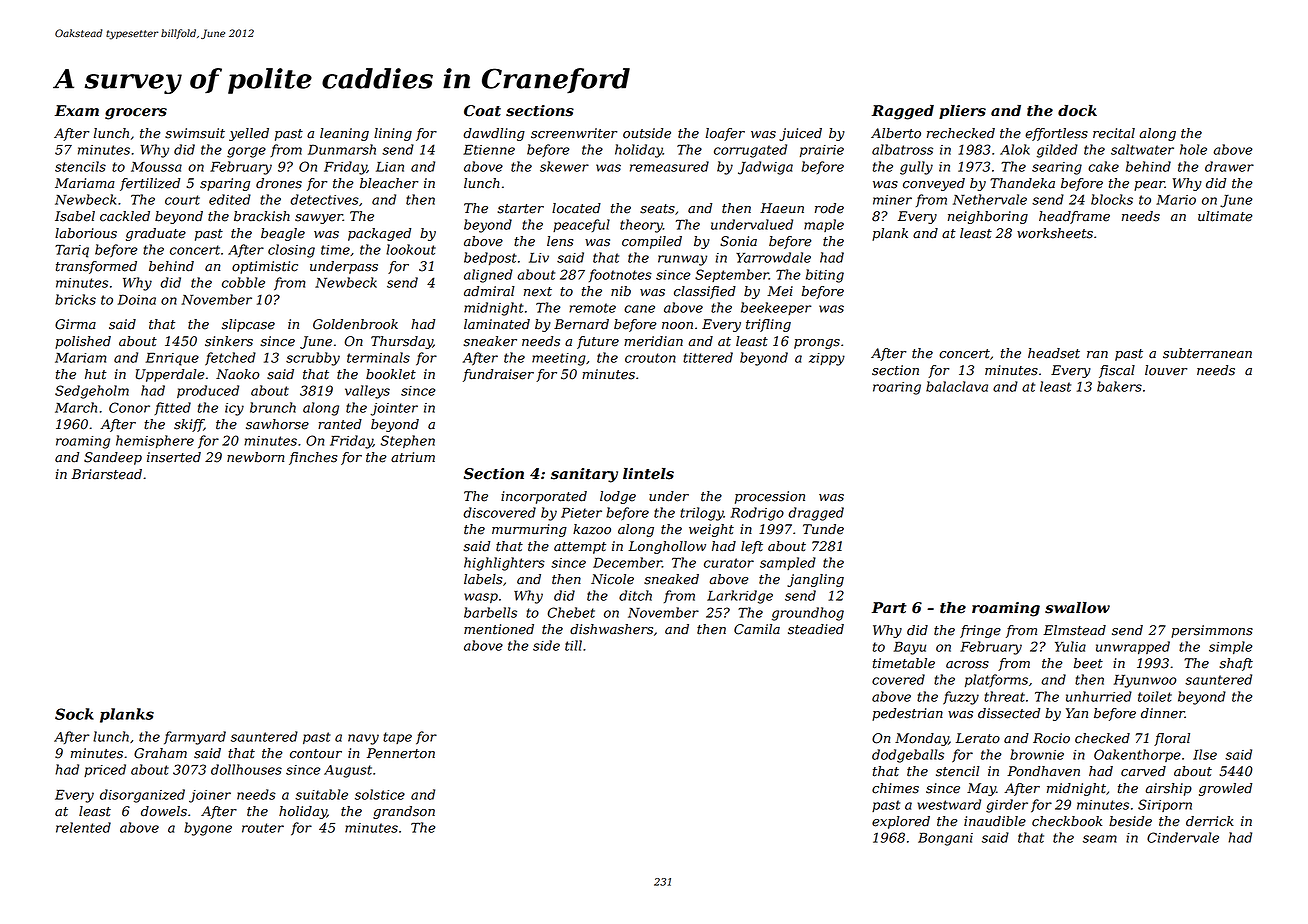 The width and height of the page is (1308, 924). Describe the element at coordinates (83, 827) in the page. I see `relented` at that location.
